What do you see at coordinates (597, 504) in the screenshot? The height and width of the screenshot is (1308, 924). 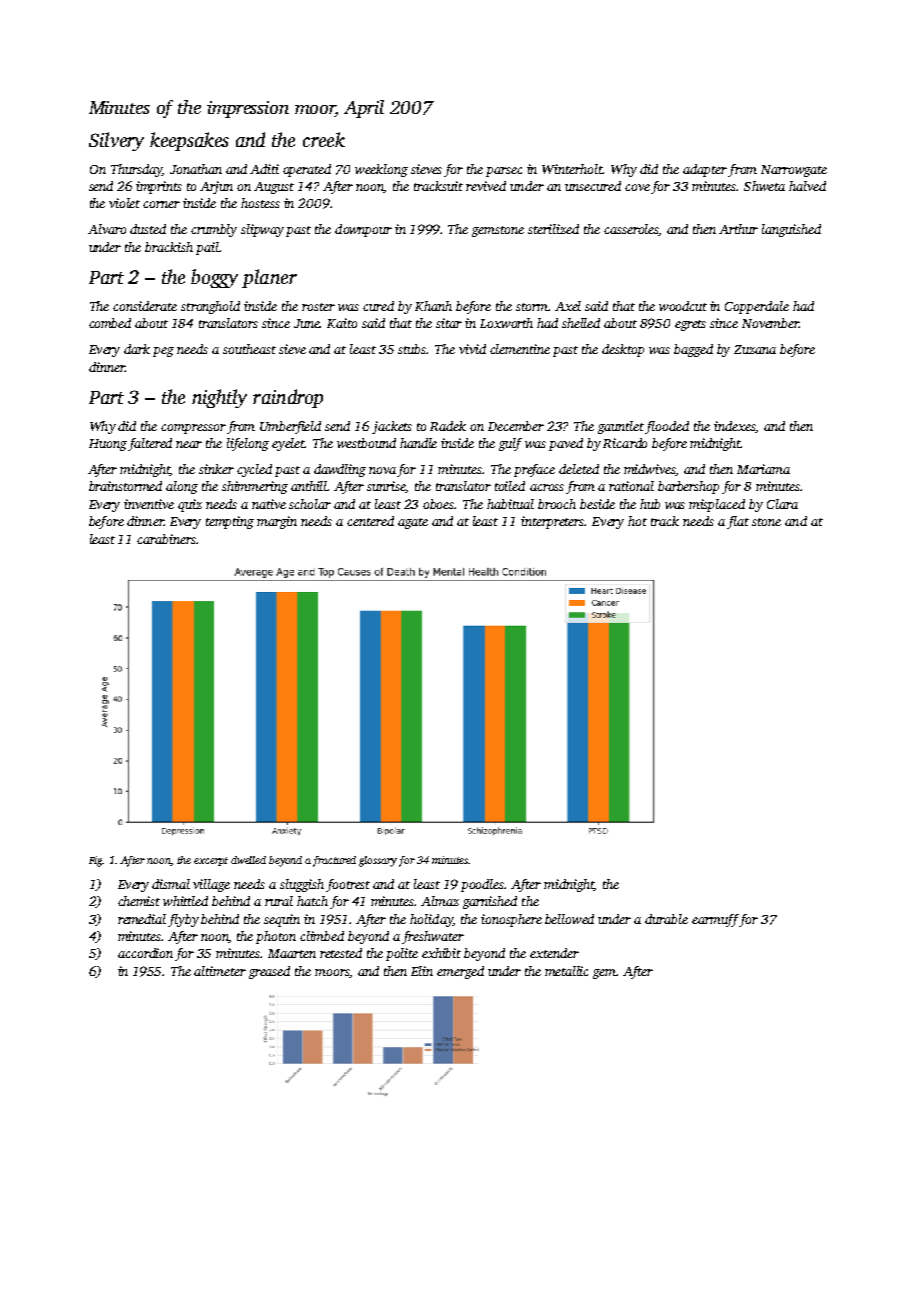 I see `beside` at bounding box center [597, 504].
